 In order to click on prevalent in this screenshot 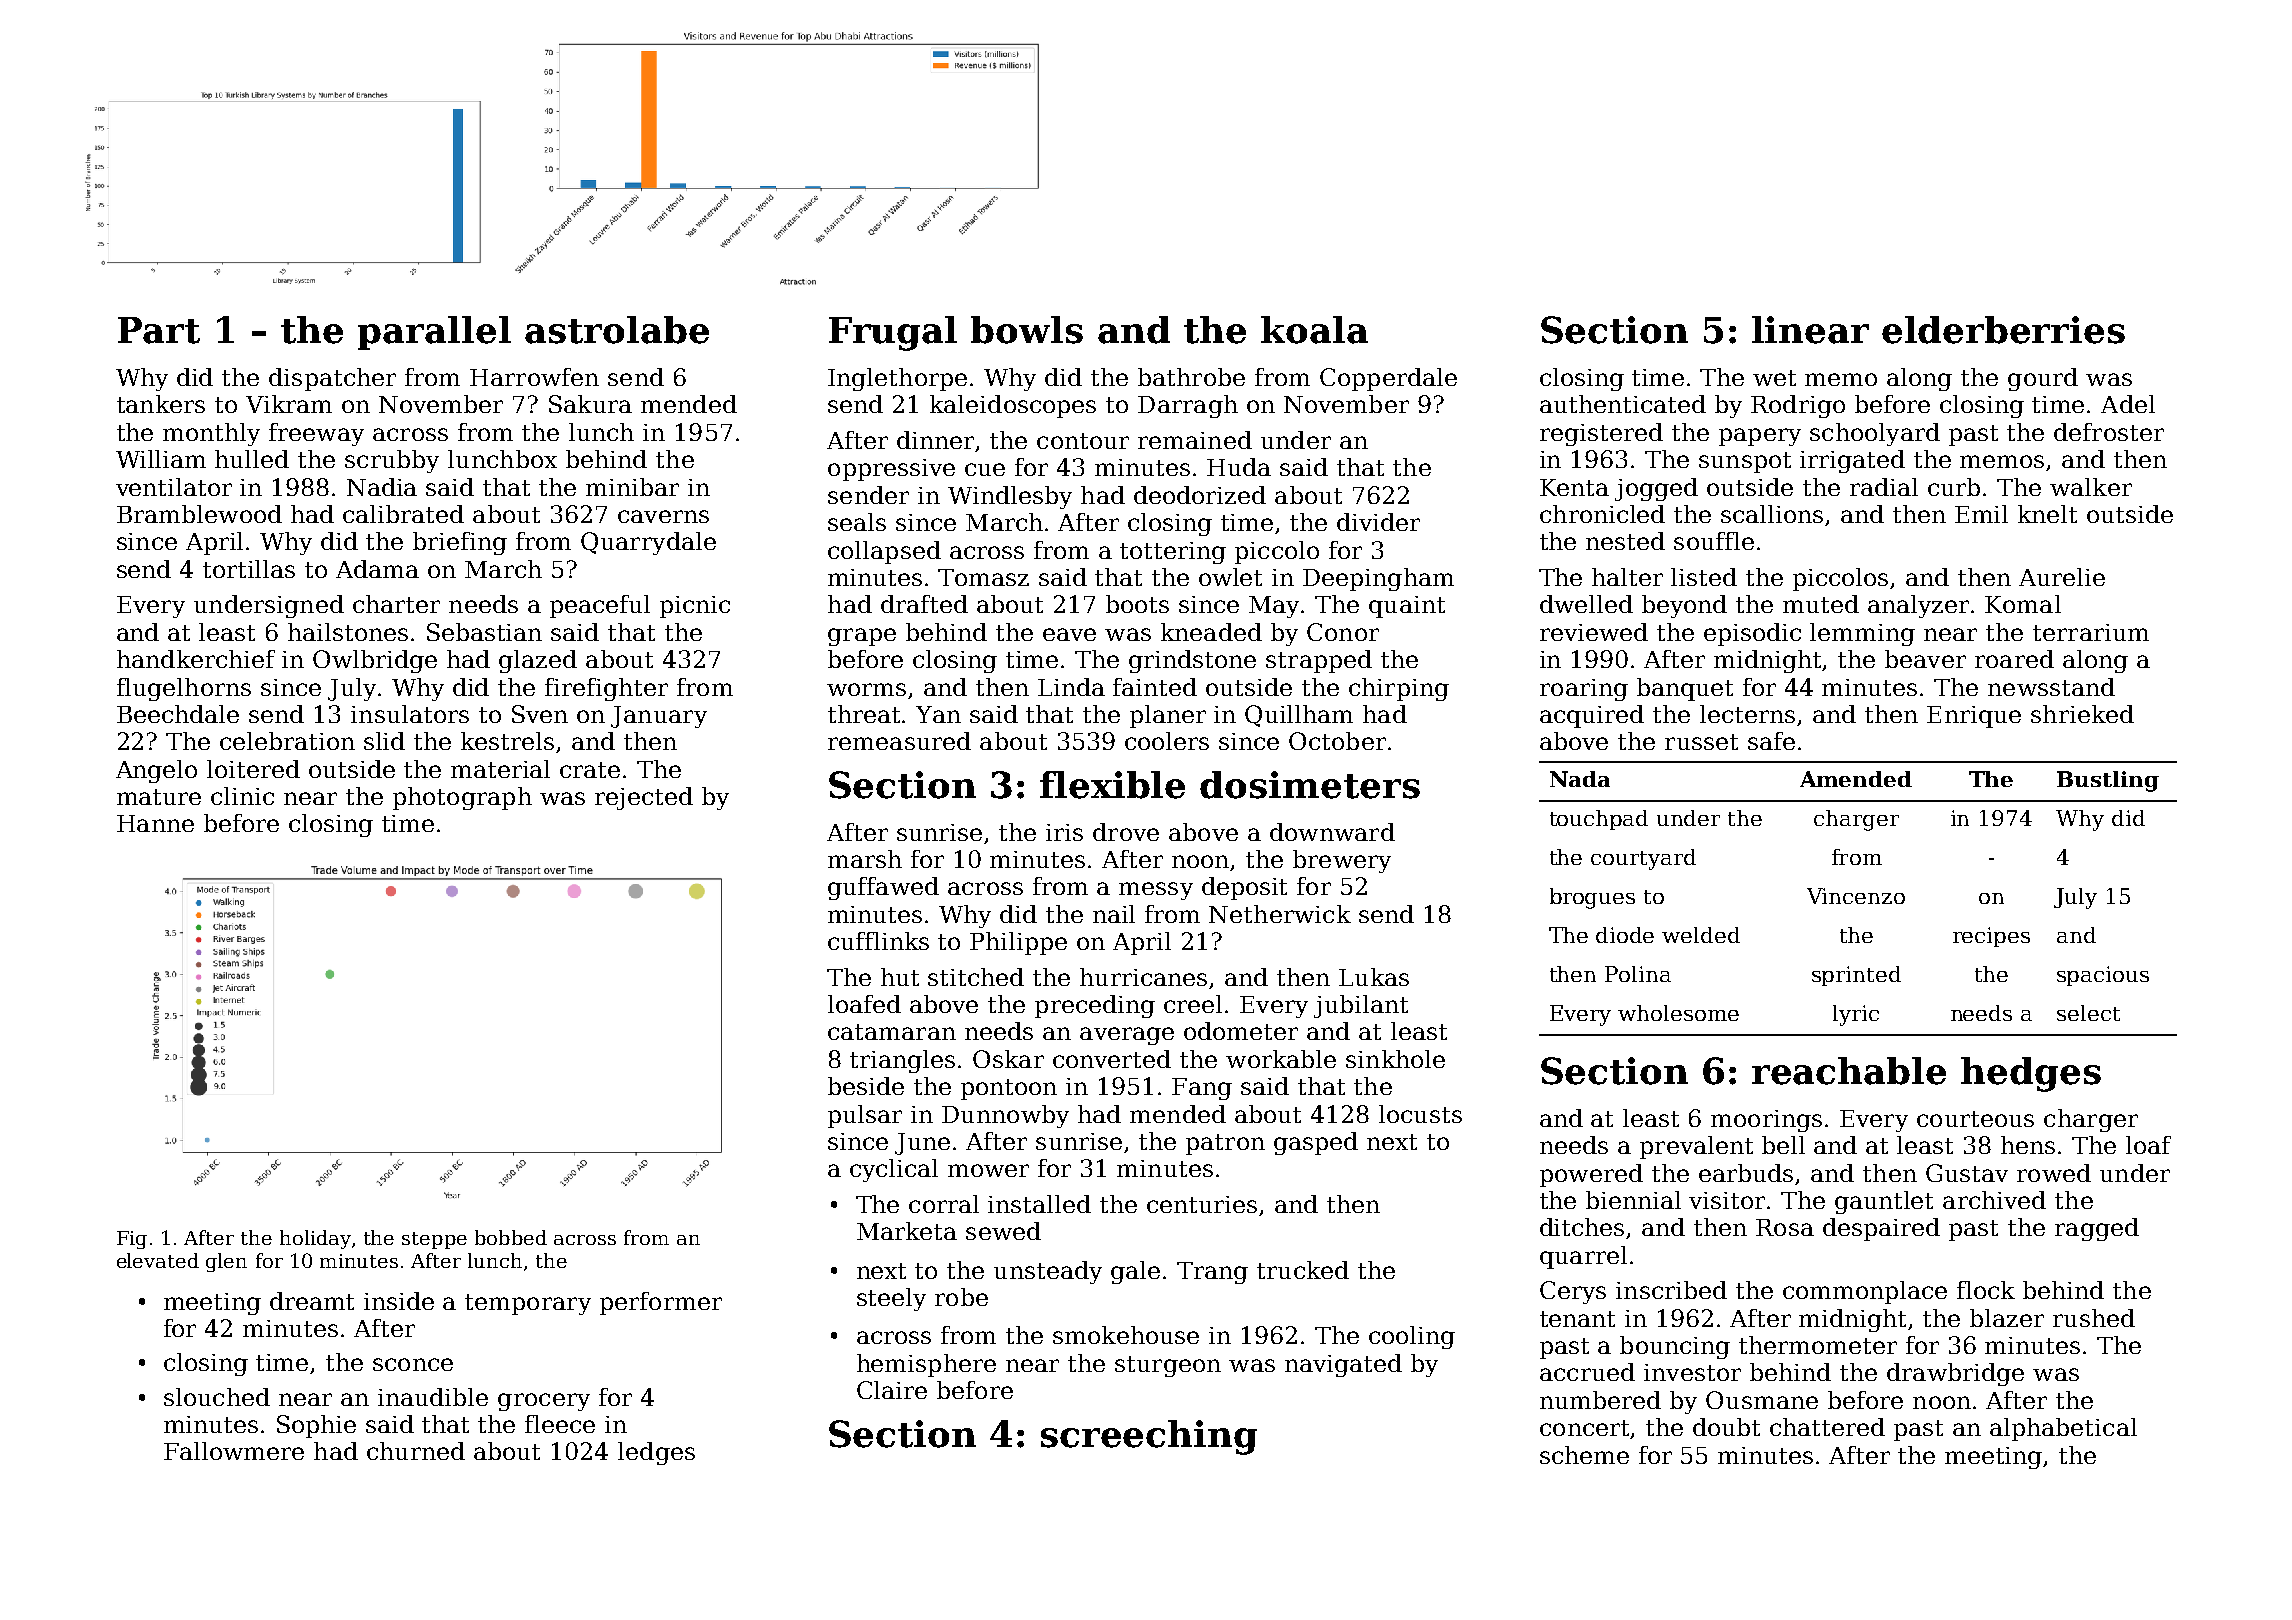, I will do `click(1696, 1147)`.
